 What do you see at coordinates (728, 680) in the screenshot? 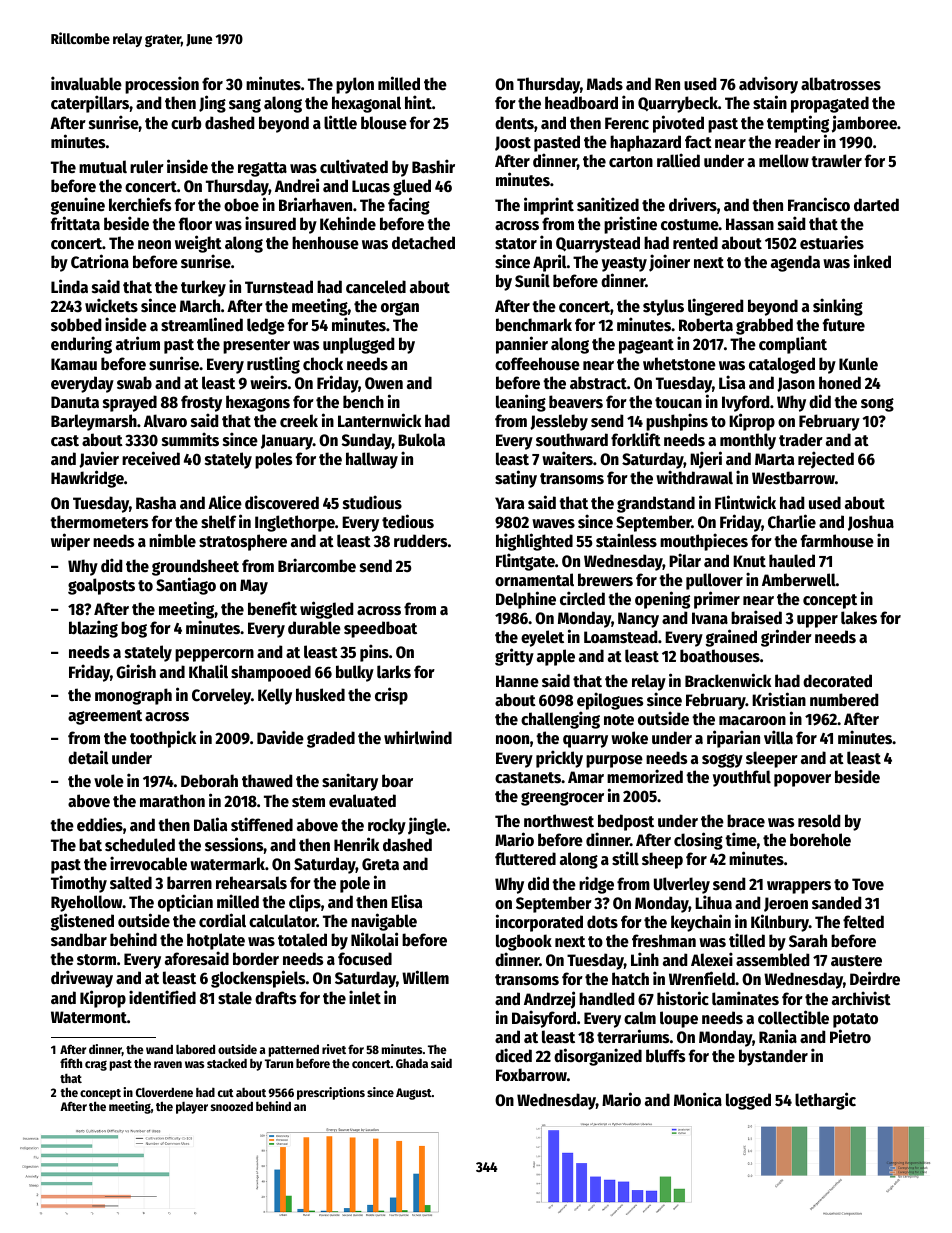
I see `Brackenwick` at bounding box center [728, 680].
